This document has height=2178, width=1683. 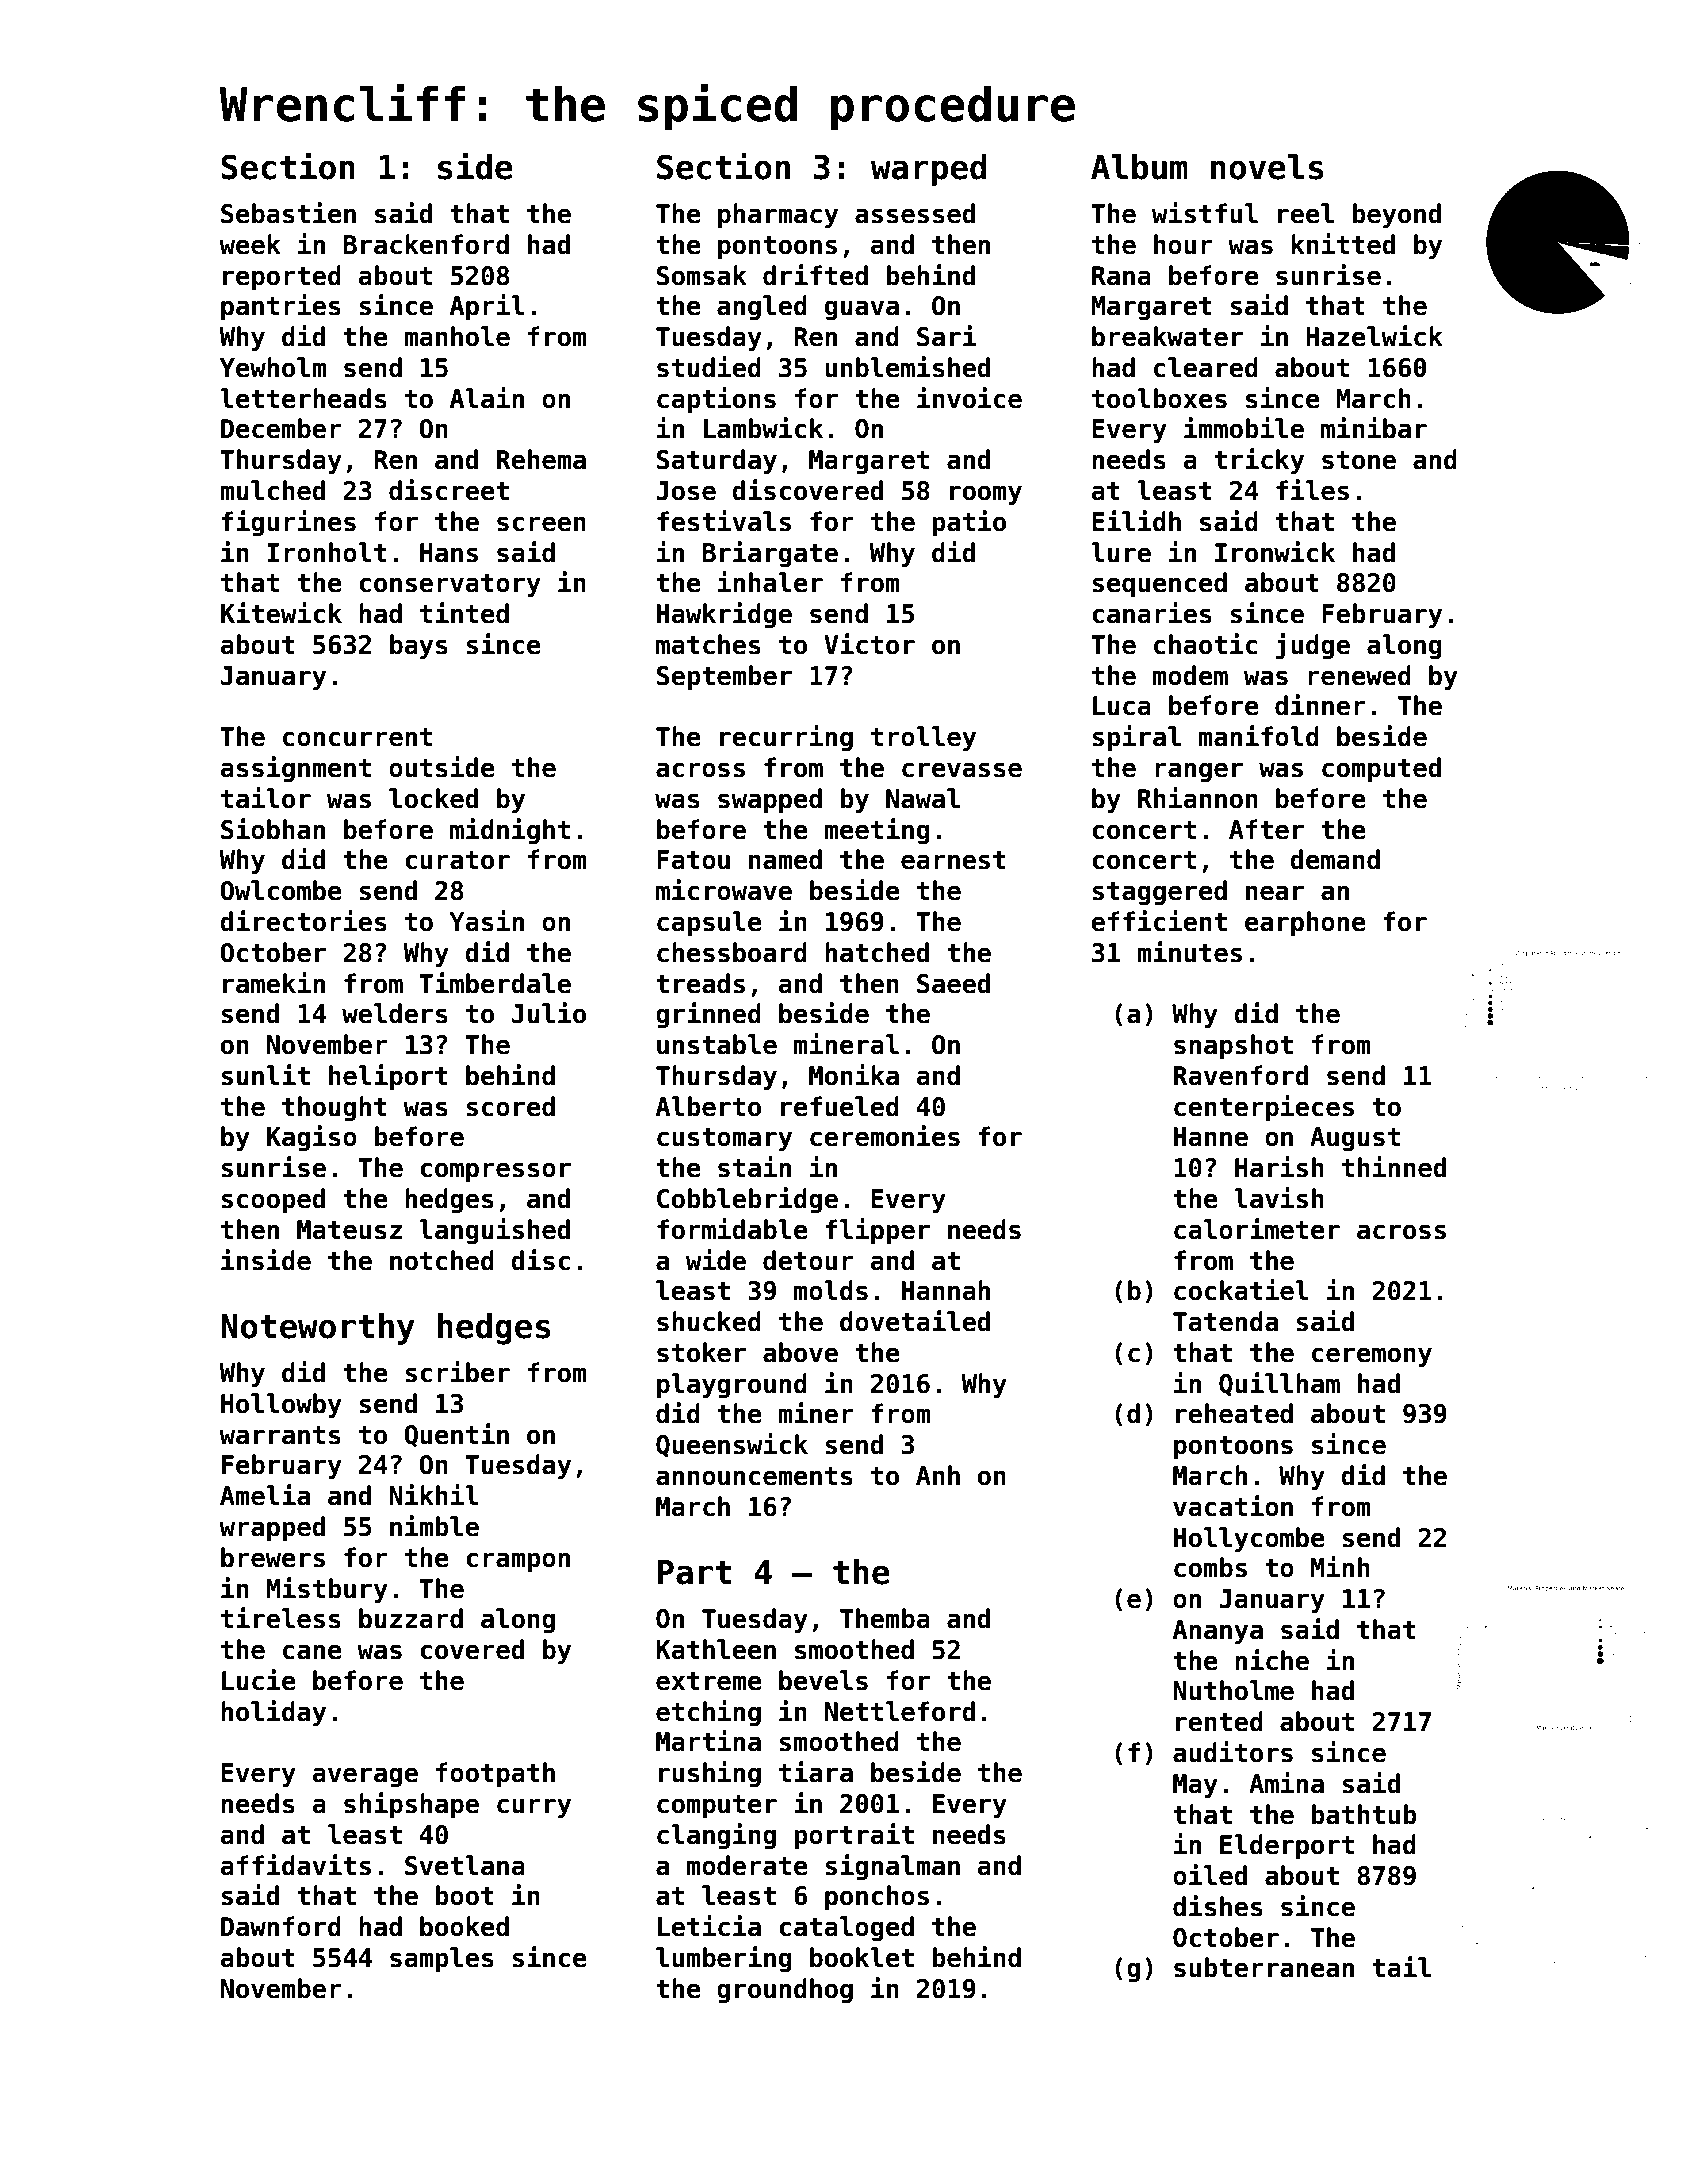 What do you see at coordinates (1305, 923) in the document?
I see `earphone` at bounding box center [1305, 923].
